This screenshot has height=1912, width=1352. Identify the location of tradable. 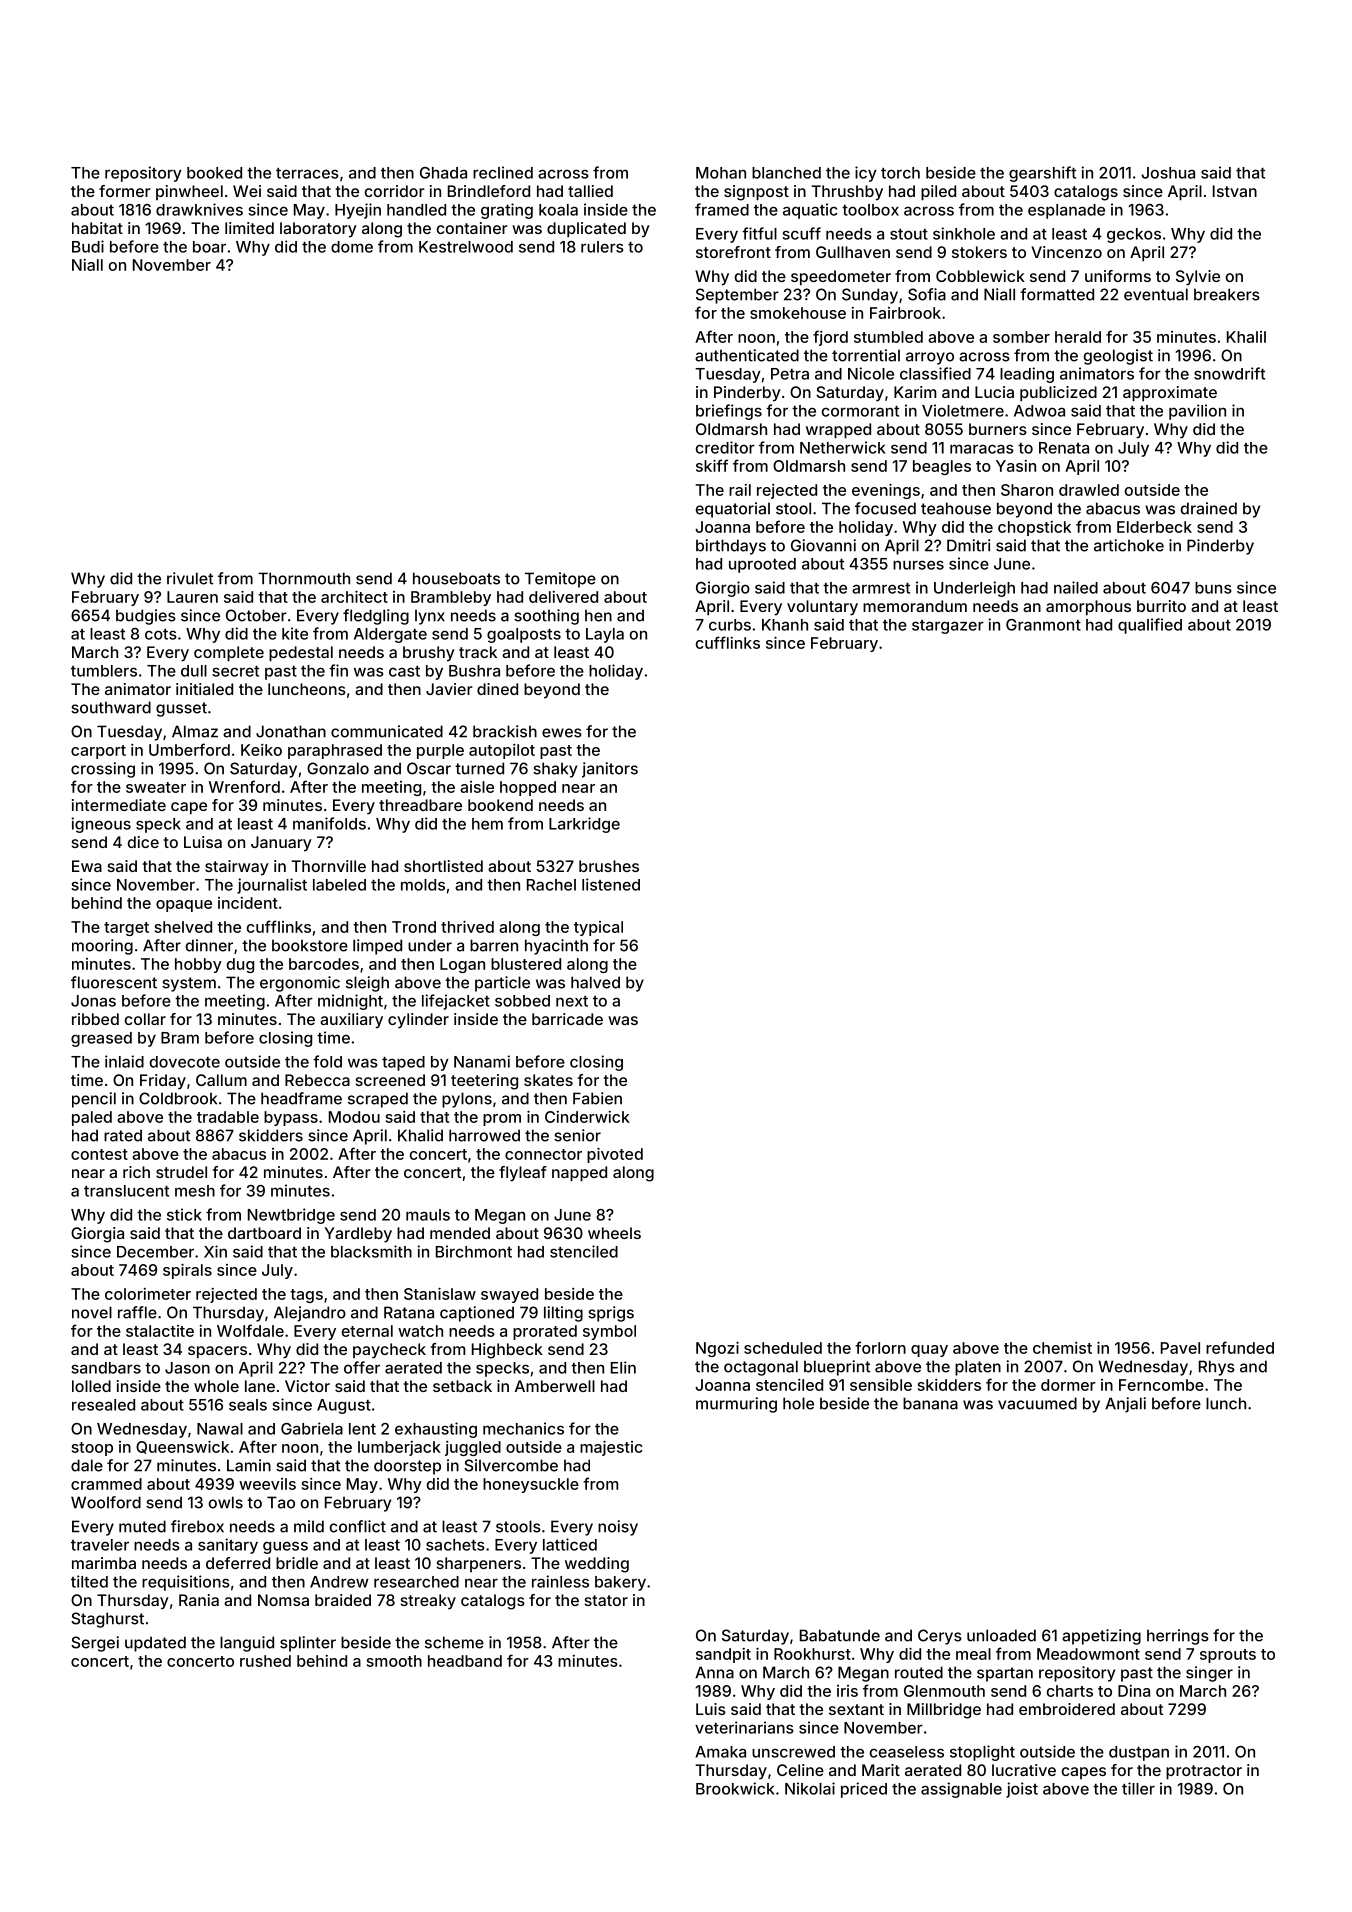
(228, 1117).
